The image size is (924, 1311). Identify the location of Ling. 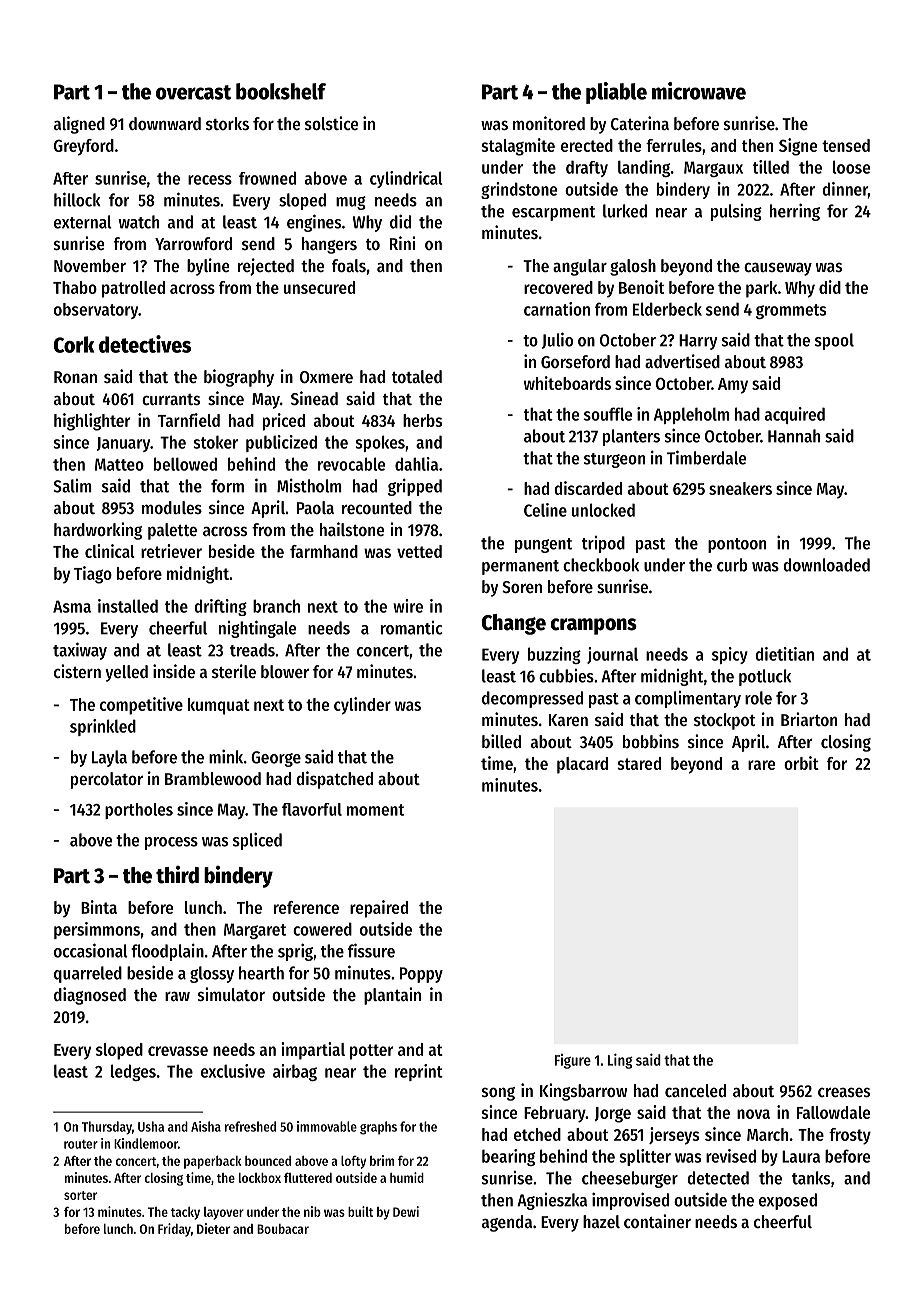
(620, 1061).
